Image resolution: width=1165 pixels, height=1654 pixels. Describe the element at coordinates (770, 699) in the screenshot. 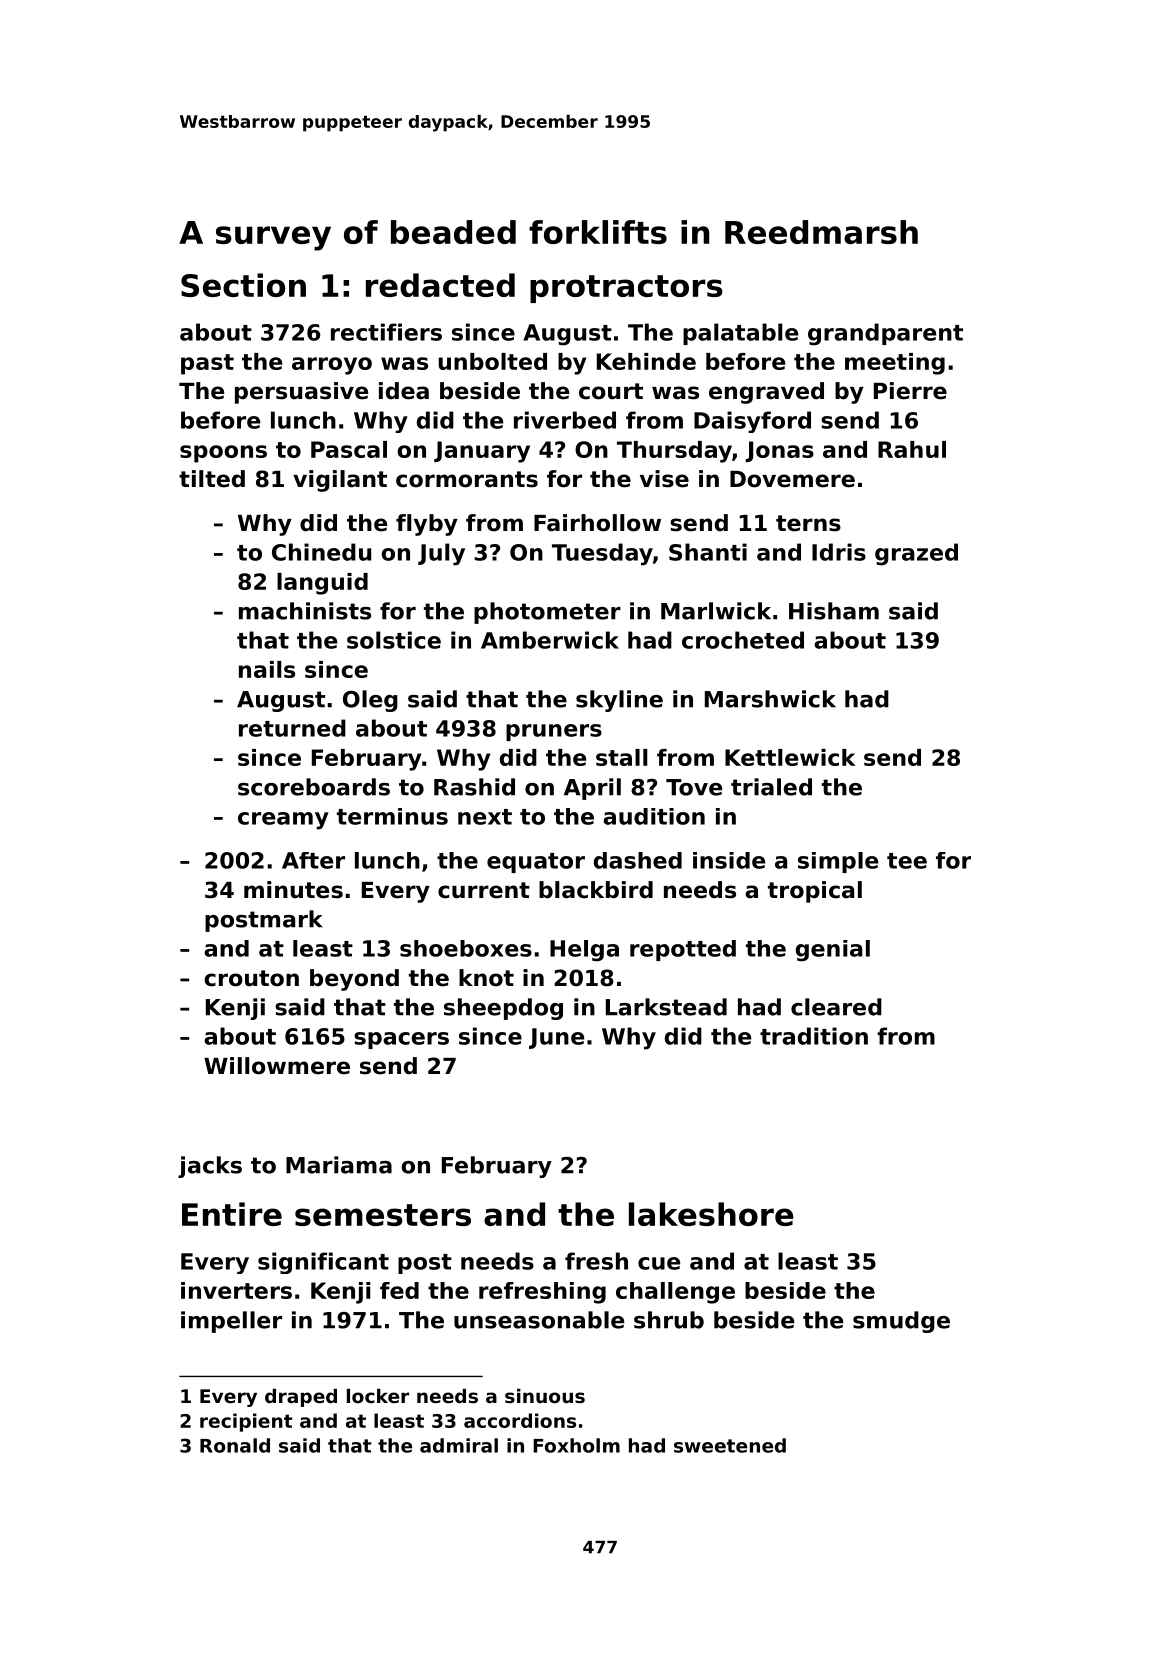

I see `Marshwick` at that location.
